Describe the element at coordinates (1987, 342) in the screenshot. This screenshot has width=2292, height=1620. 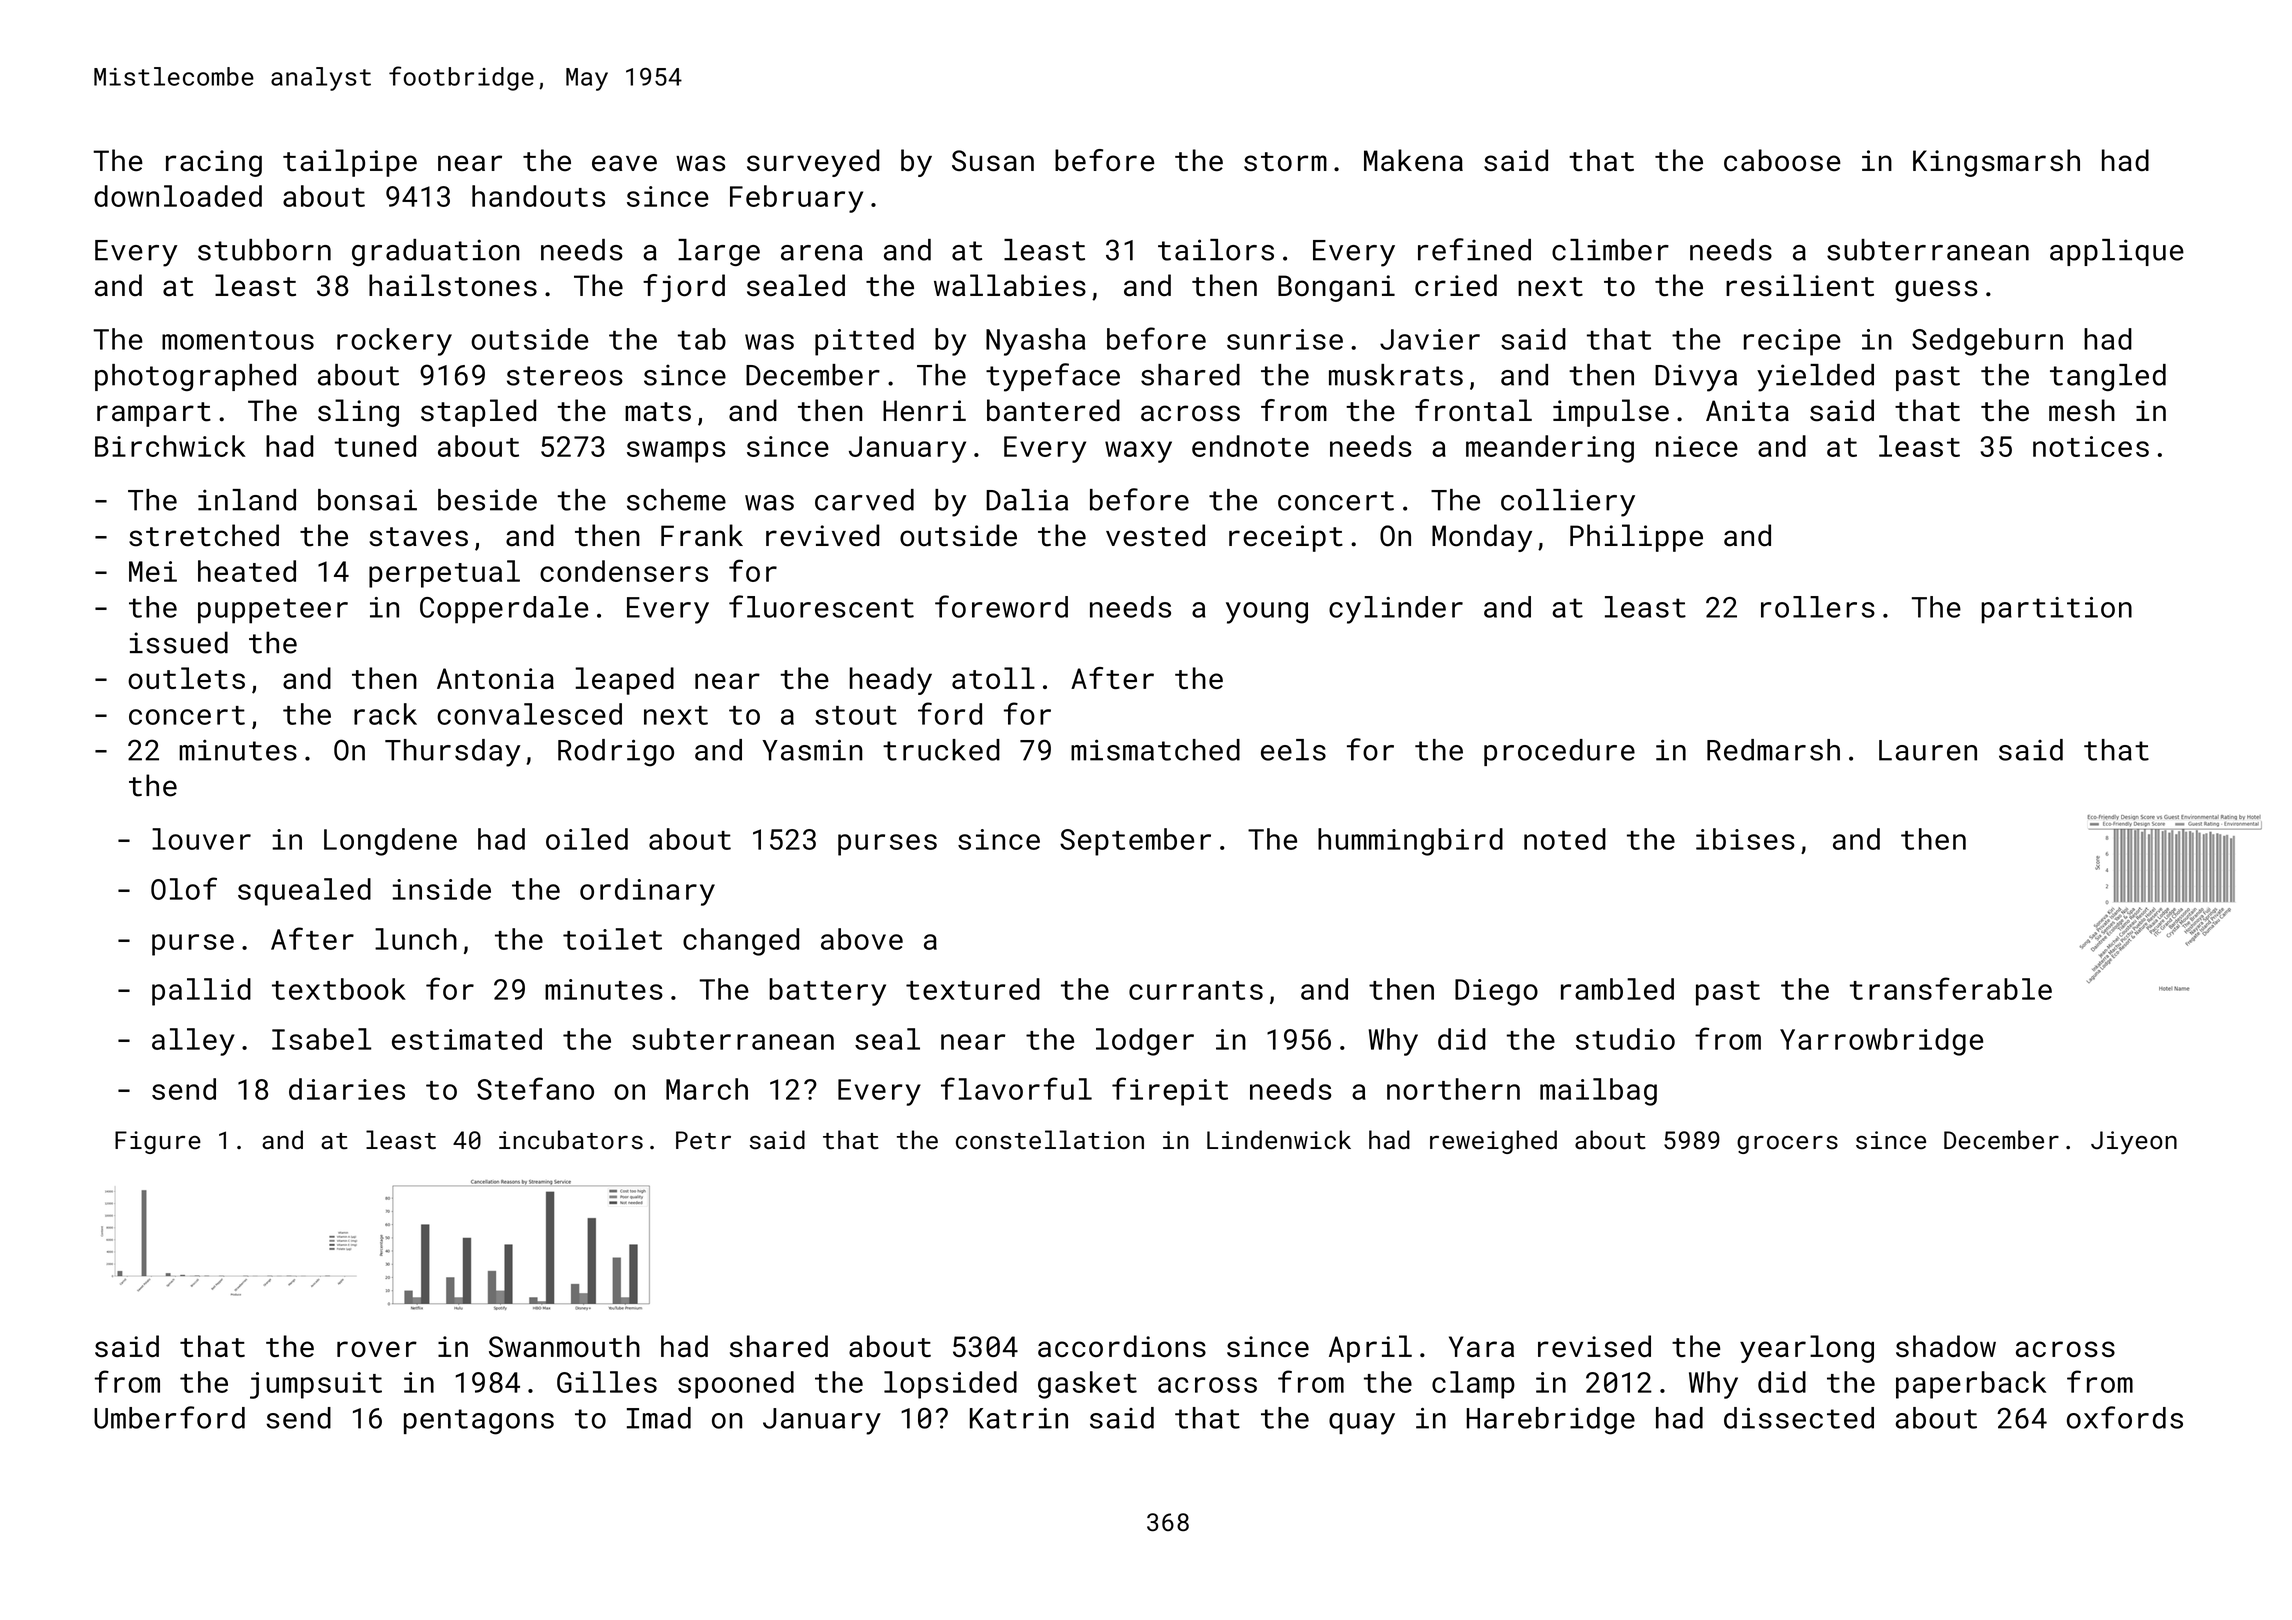
I see `Sedgeburn` at that location.
